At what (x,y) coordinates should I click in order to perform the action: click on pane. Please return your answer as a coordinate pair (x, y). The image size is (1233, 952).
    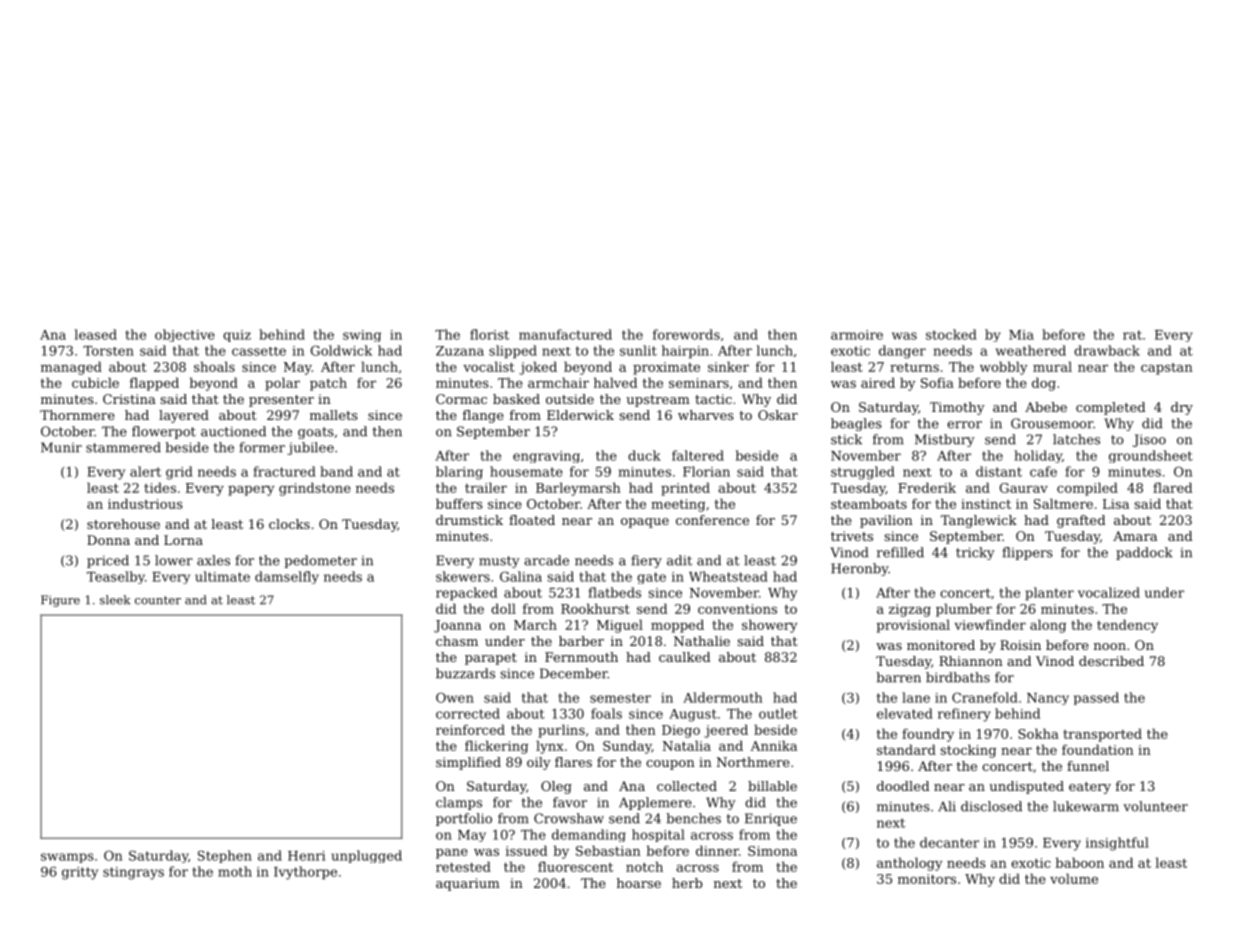
    Looking at the image, I should click on (452, 853).
